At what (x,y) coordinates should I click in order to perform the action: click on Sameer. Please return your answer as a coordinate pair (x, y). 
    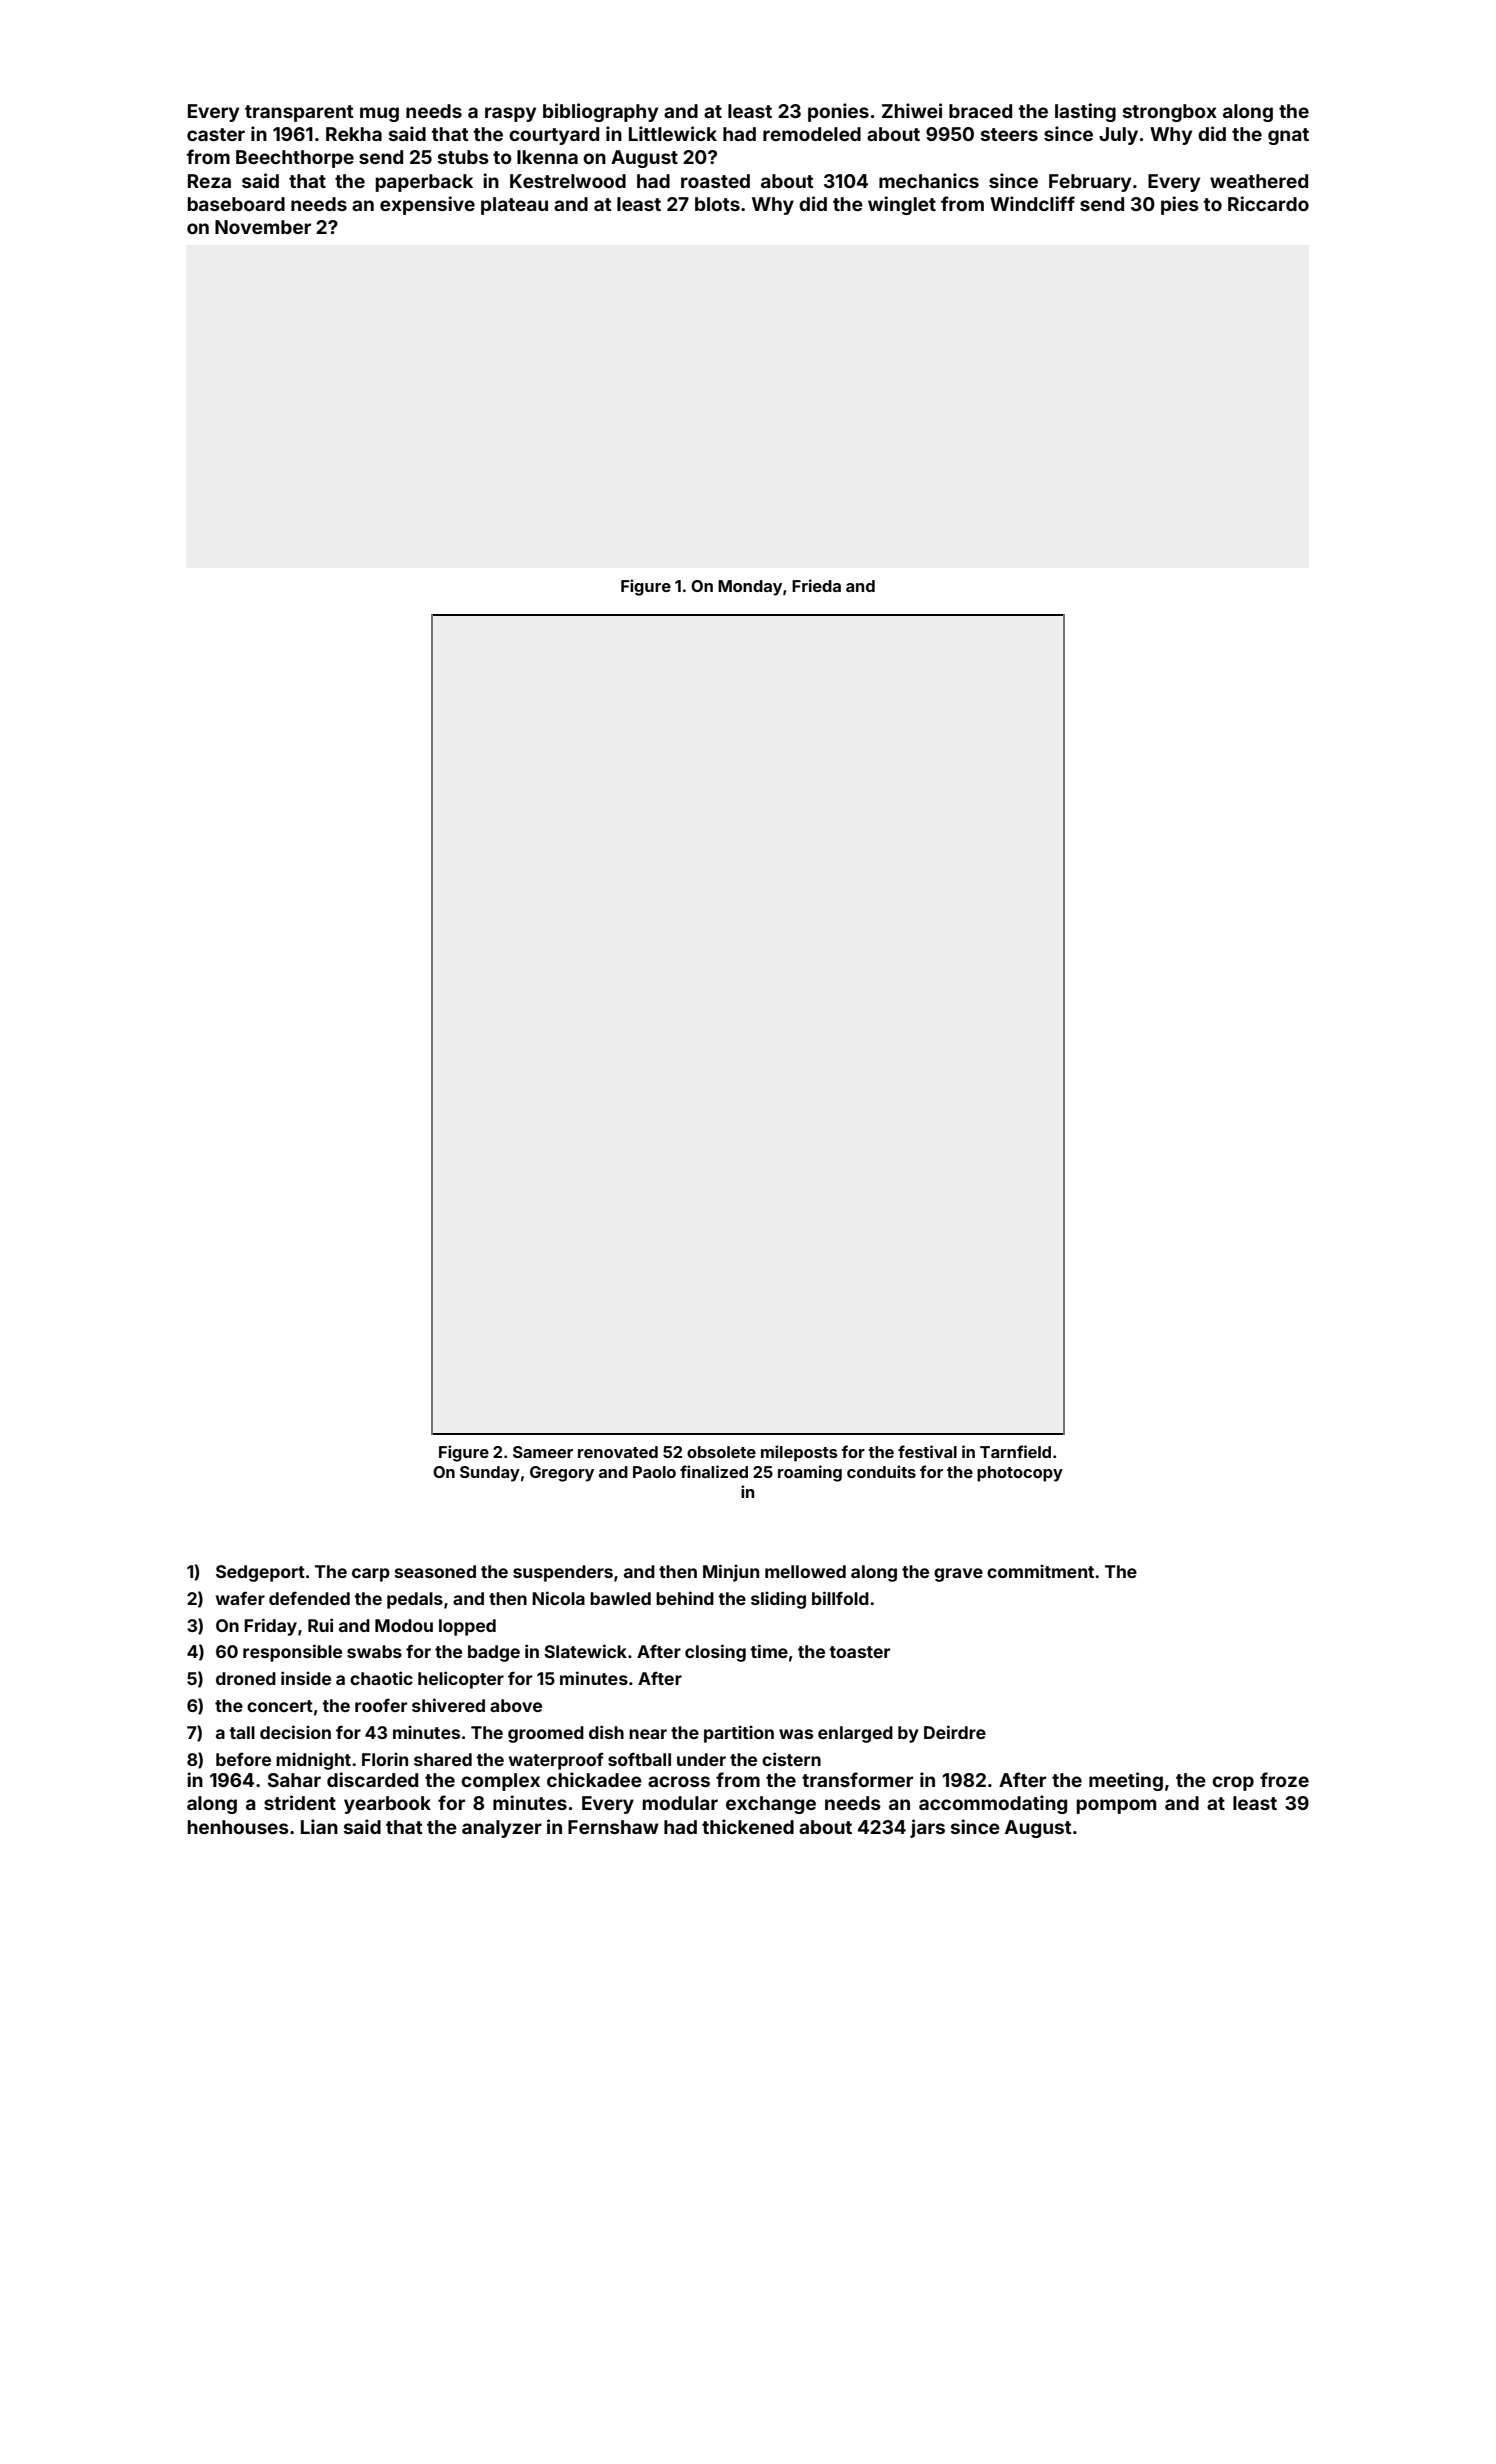
    Looking at the image, I should click on (543, 1452).
